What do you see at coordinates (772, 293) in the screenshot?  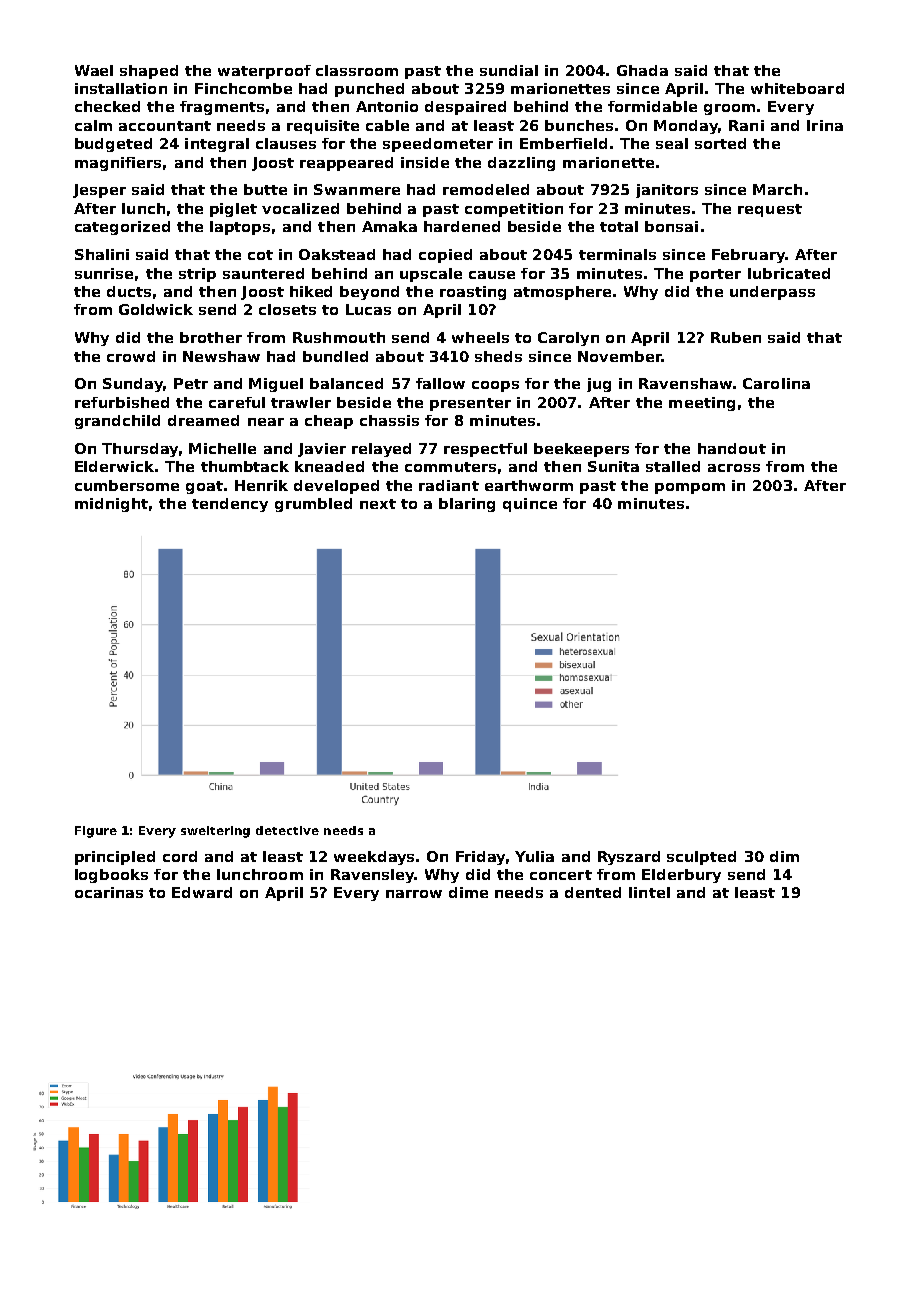 I see `underpass` at bounding box center [772, 293].
